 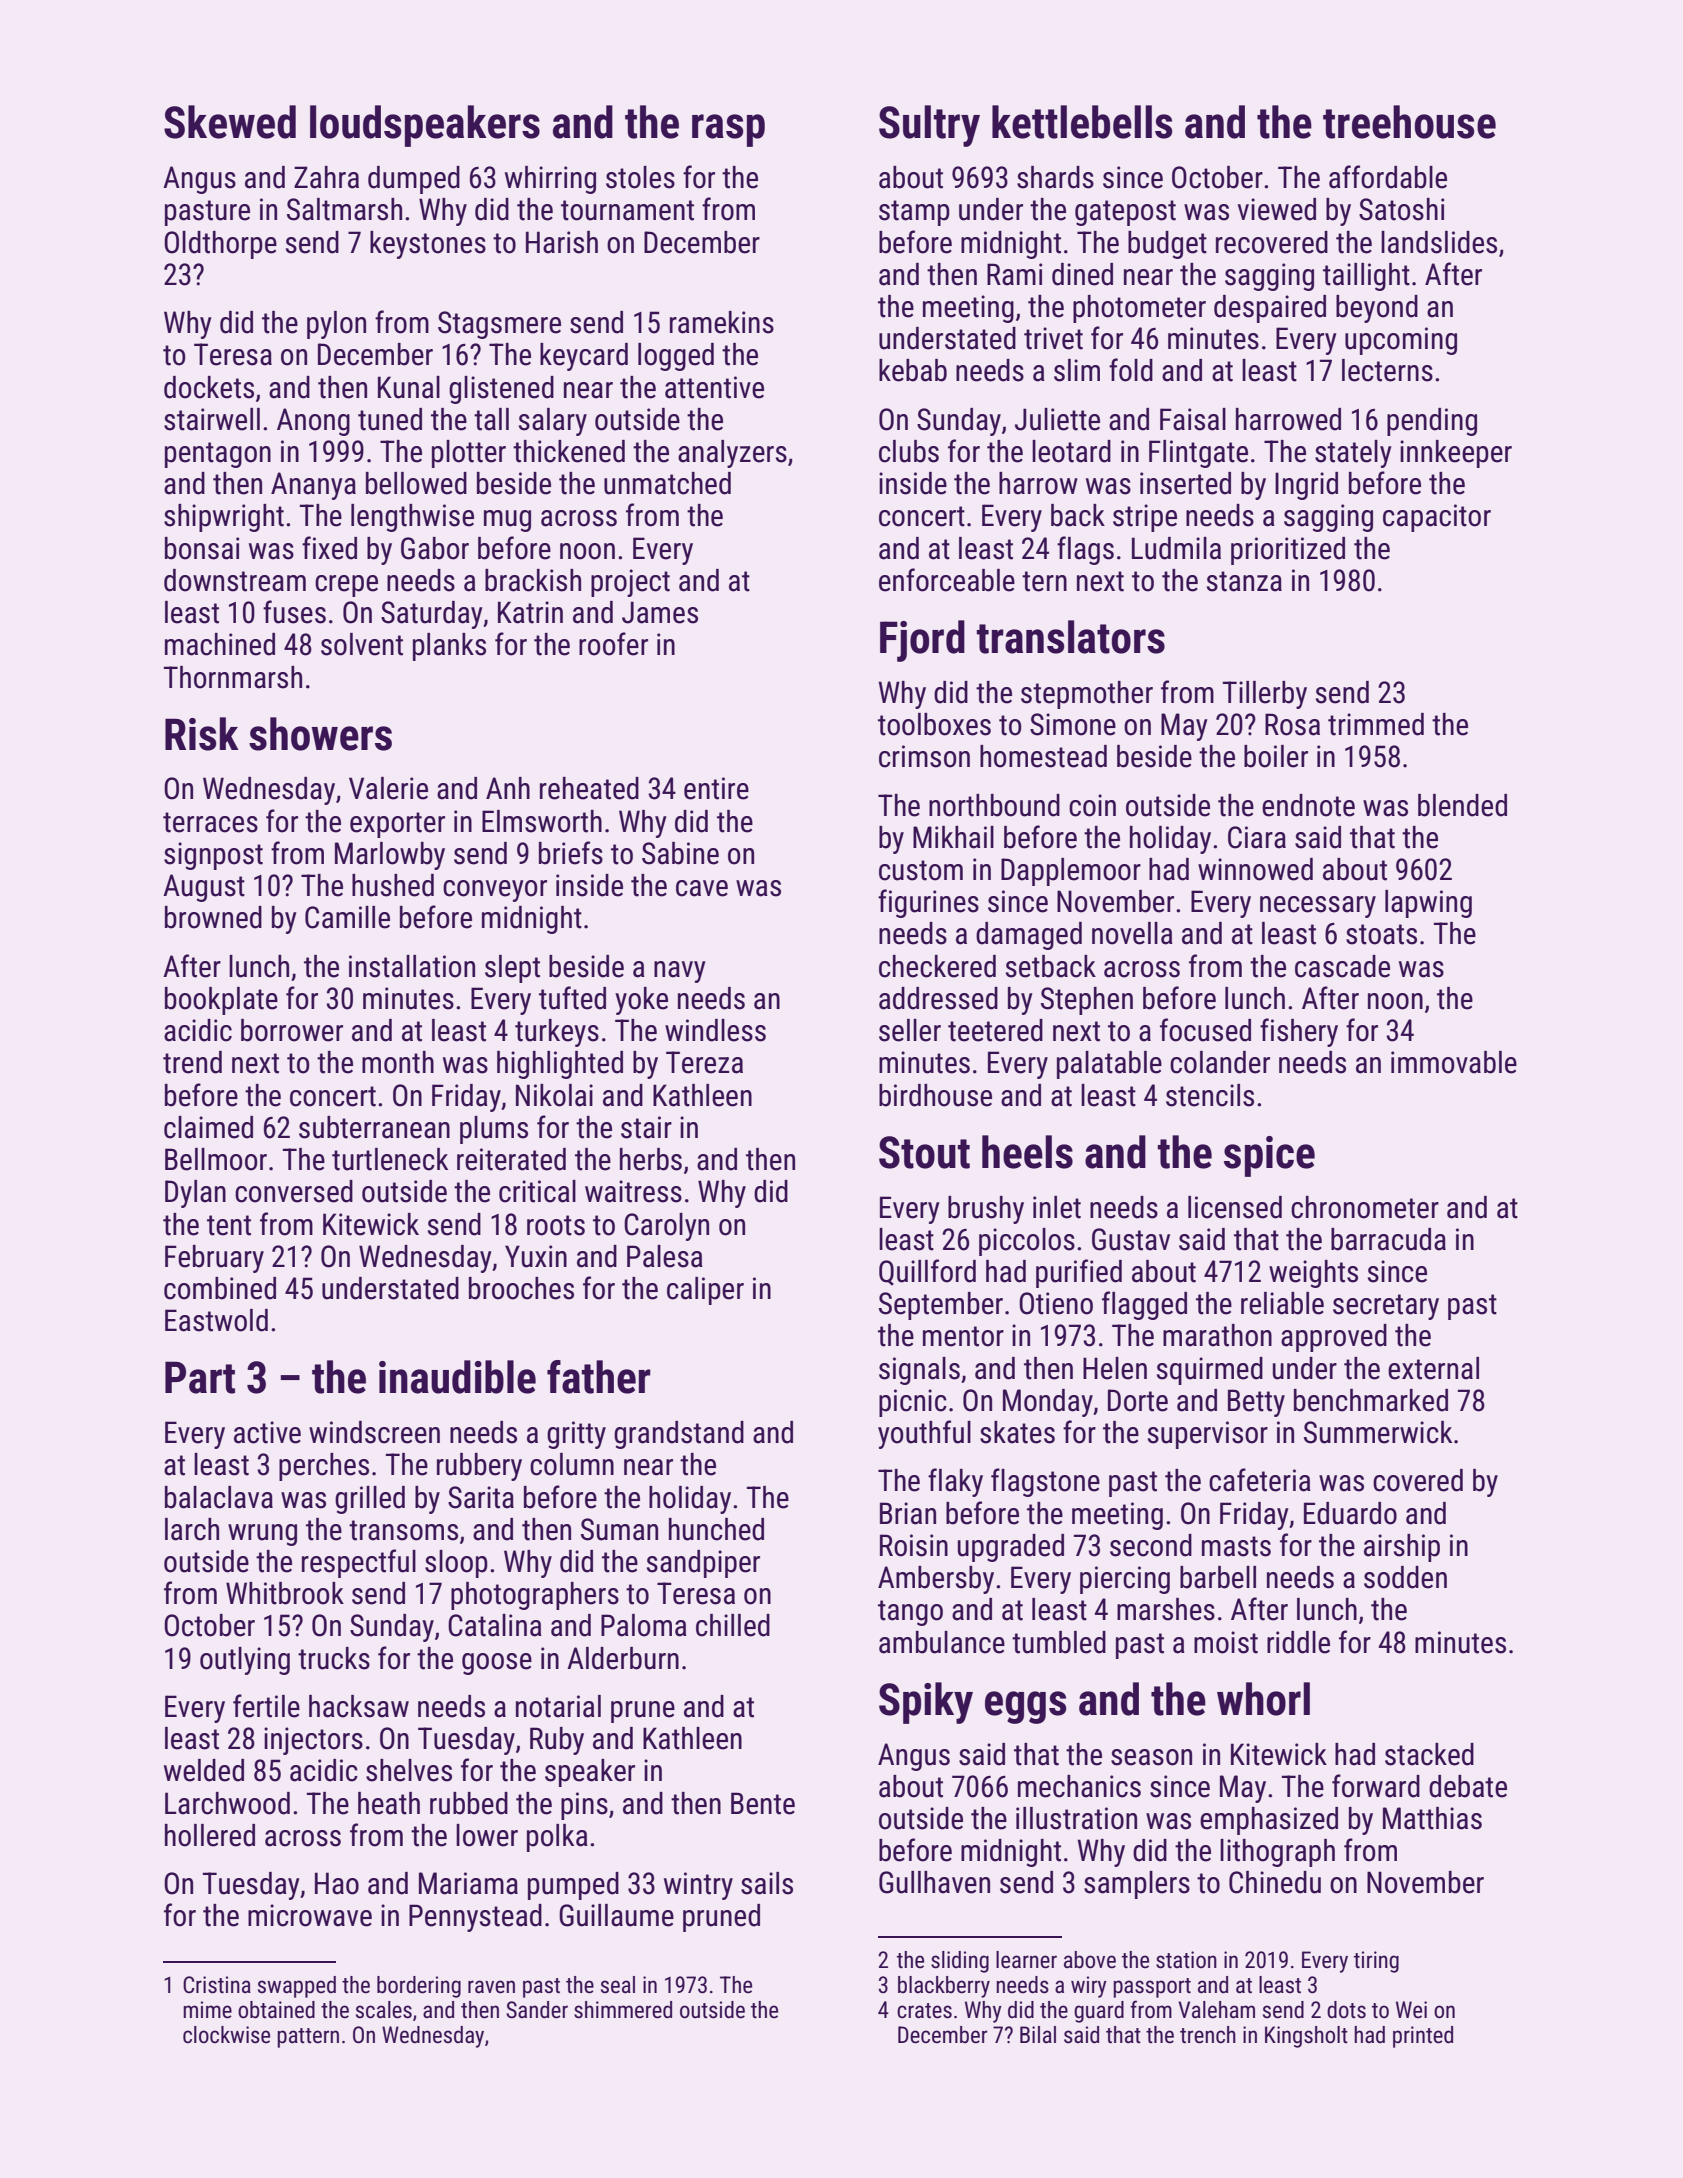 I want to click on whirring, so click(x=550, y=180).
